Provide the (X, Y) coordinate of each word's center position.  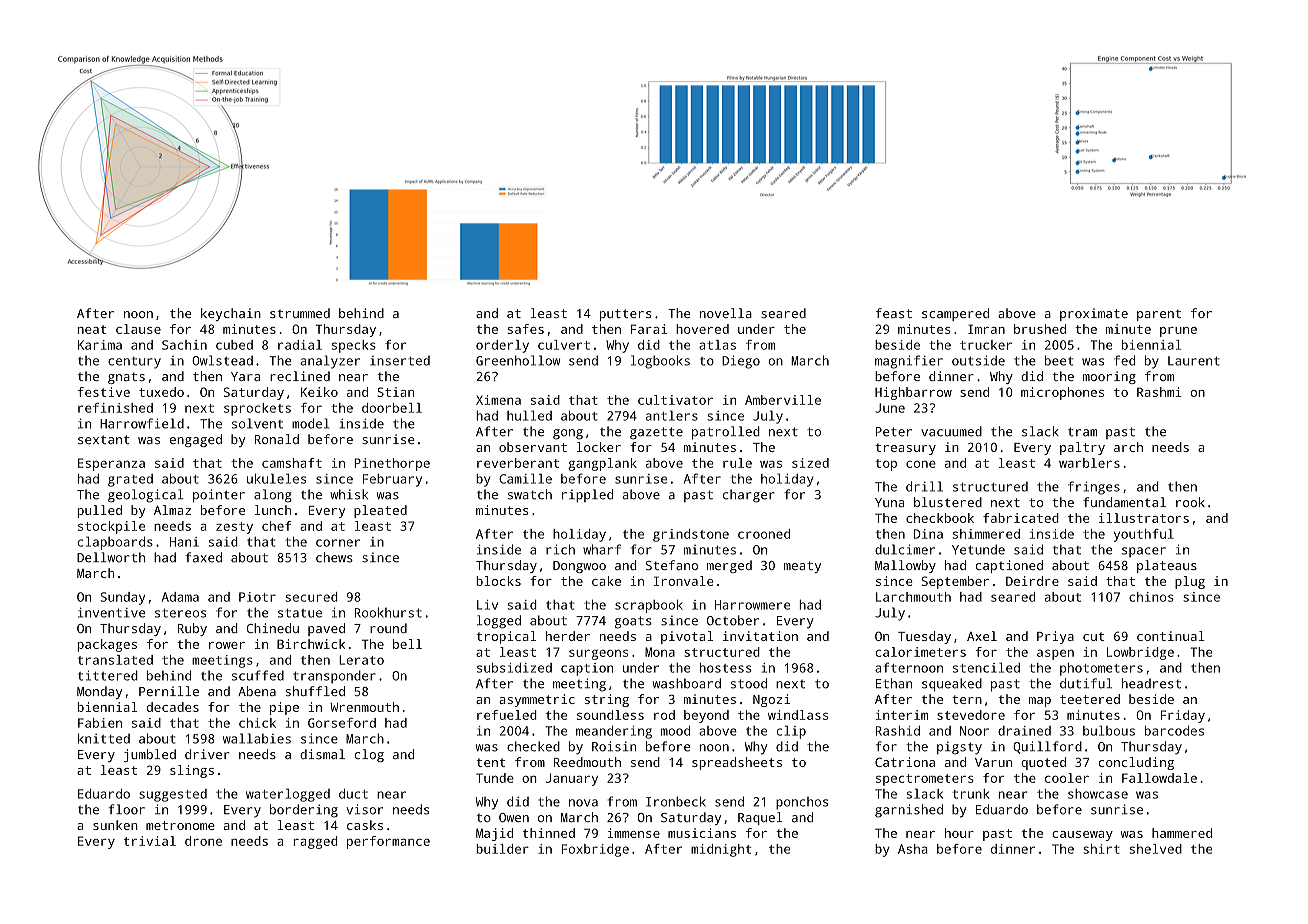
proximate (1094, 314)
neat (92, 329)
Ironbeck (676, 801)
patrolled (726, 433)
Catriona (905, 762)
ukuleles (276, 478)
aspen (1055, 655)
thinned (549, 833)
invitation (760, 636)
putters (626, 315)
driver (207, 754)
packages (107, 645)
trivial (150, 841)
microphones (1062, 393)
